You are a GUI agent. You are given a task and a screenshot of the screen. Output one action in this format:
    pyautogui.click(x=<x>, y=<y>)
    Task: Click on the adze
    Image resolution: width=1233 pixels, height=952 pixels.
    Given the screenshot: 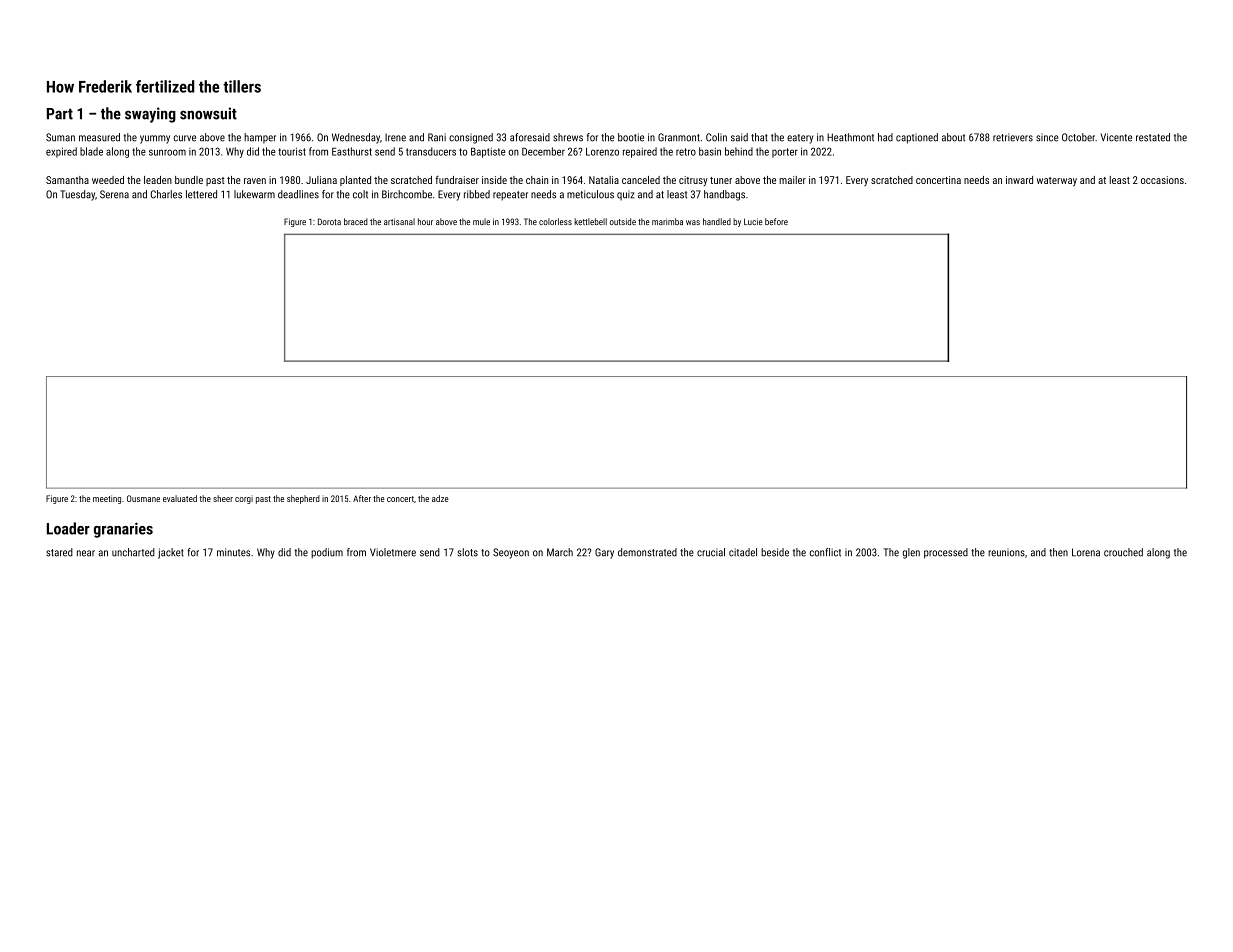 What is the action you would take?
    pyautogui.click(x=440, y=498)
